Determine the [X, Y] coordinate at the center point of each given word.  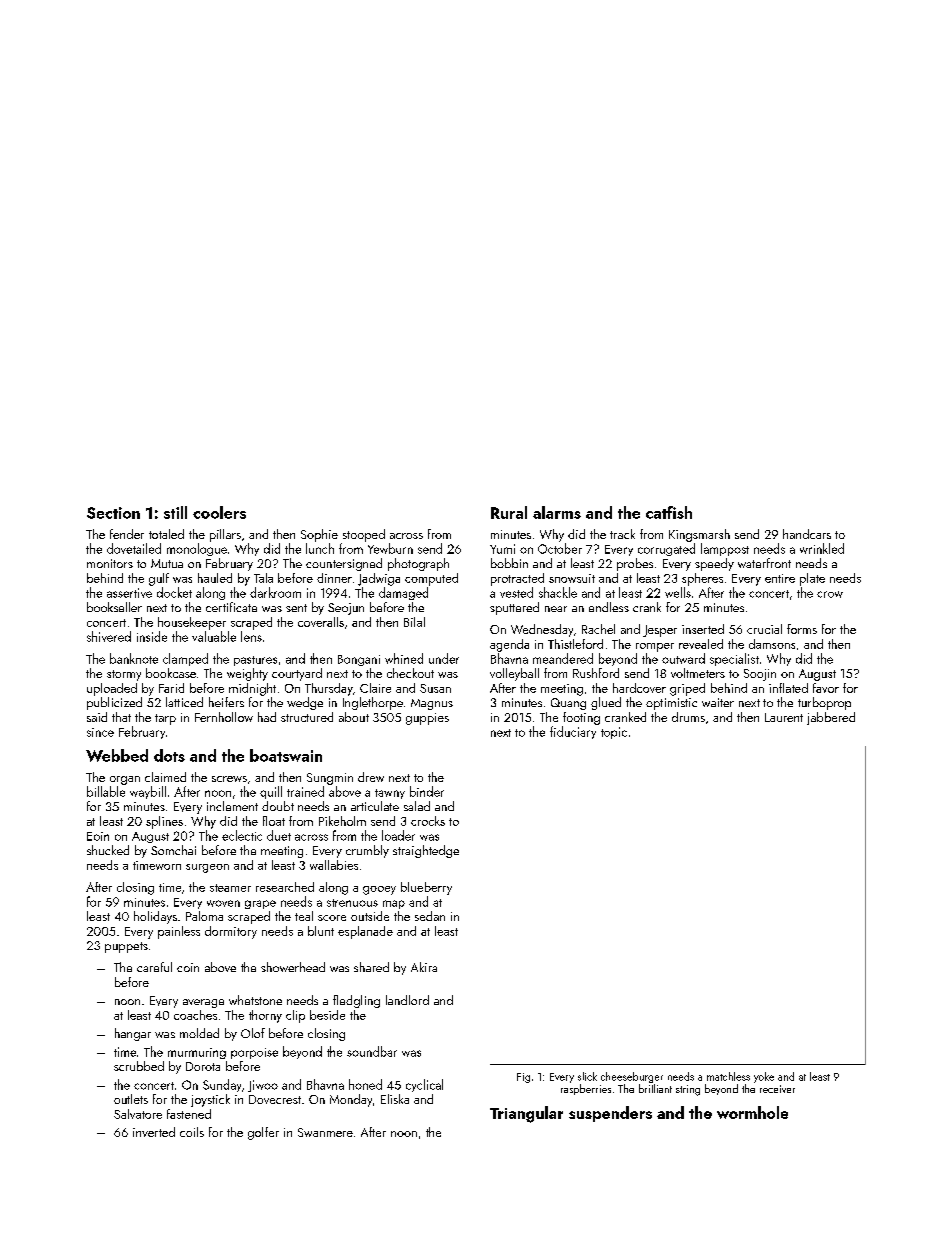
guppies [427, 719]
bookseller [114, 607]
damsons [772, 644]
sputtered [514, 608]
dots [169, 755]
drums [688, 717]
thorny [265, 1016]
